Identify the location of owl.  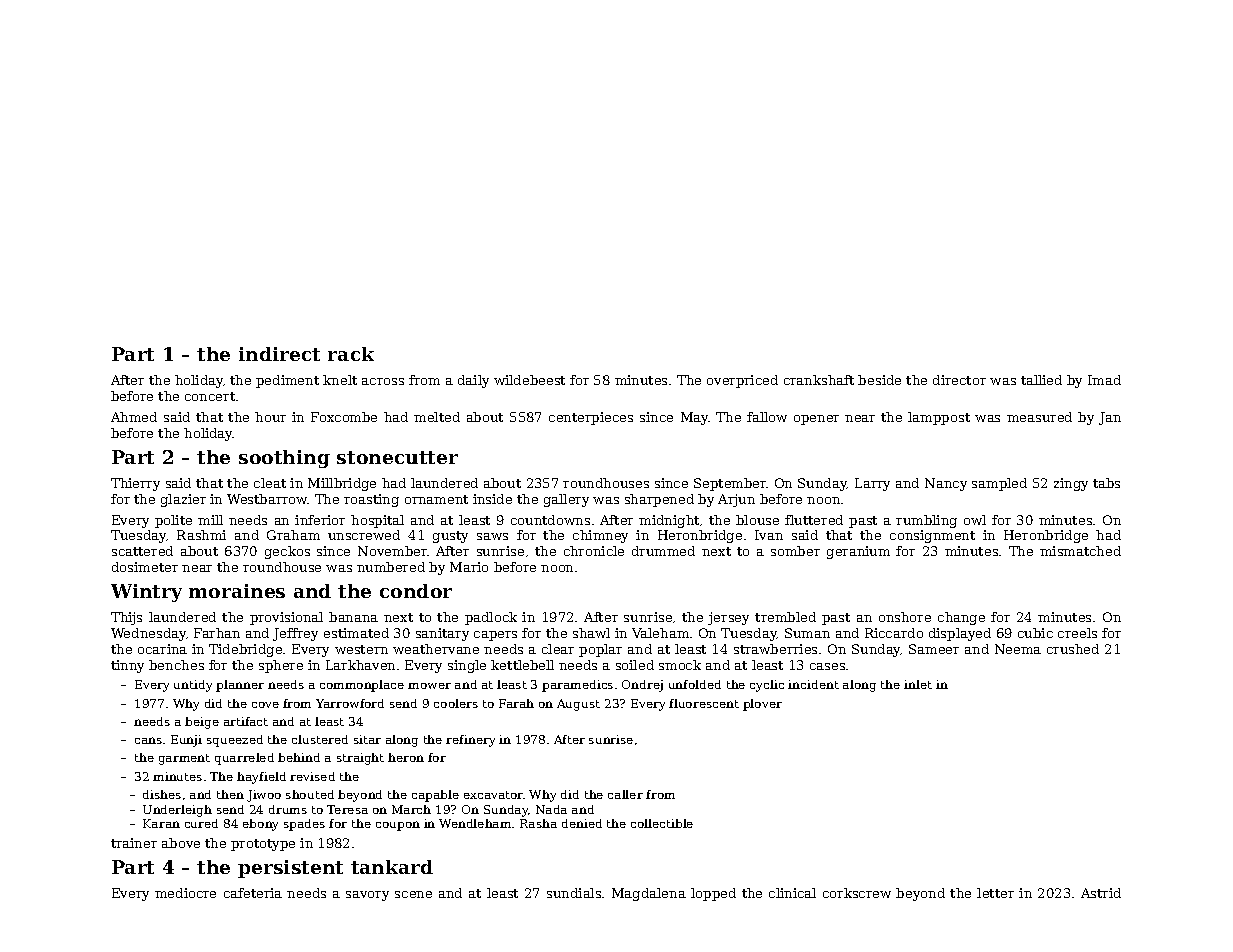
(975, 520).
